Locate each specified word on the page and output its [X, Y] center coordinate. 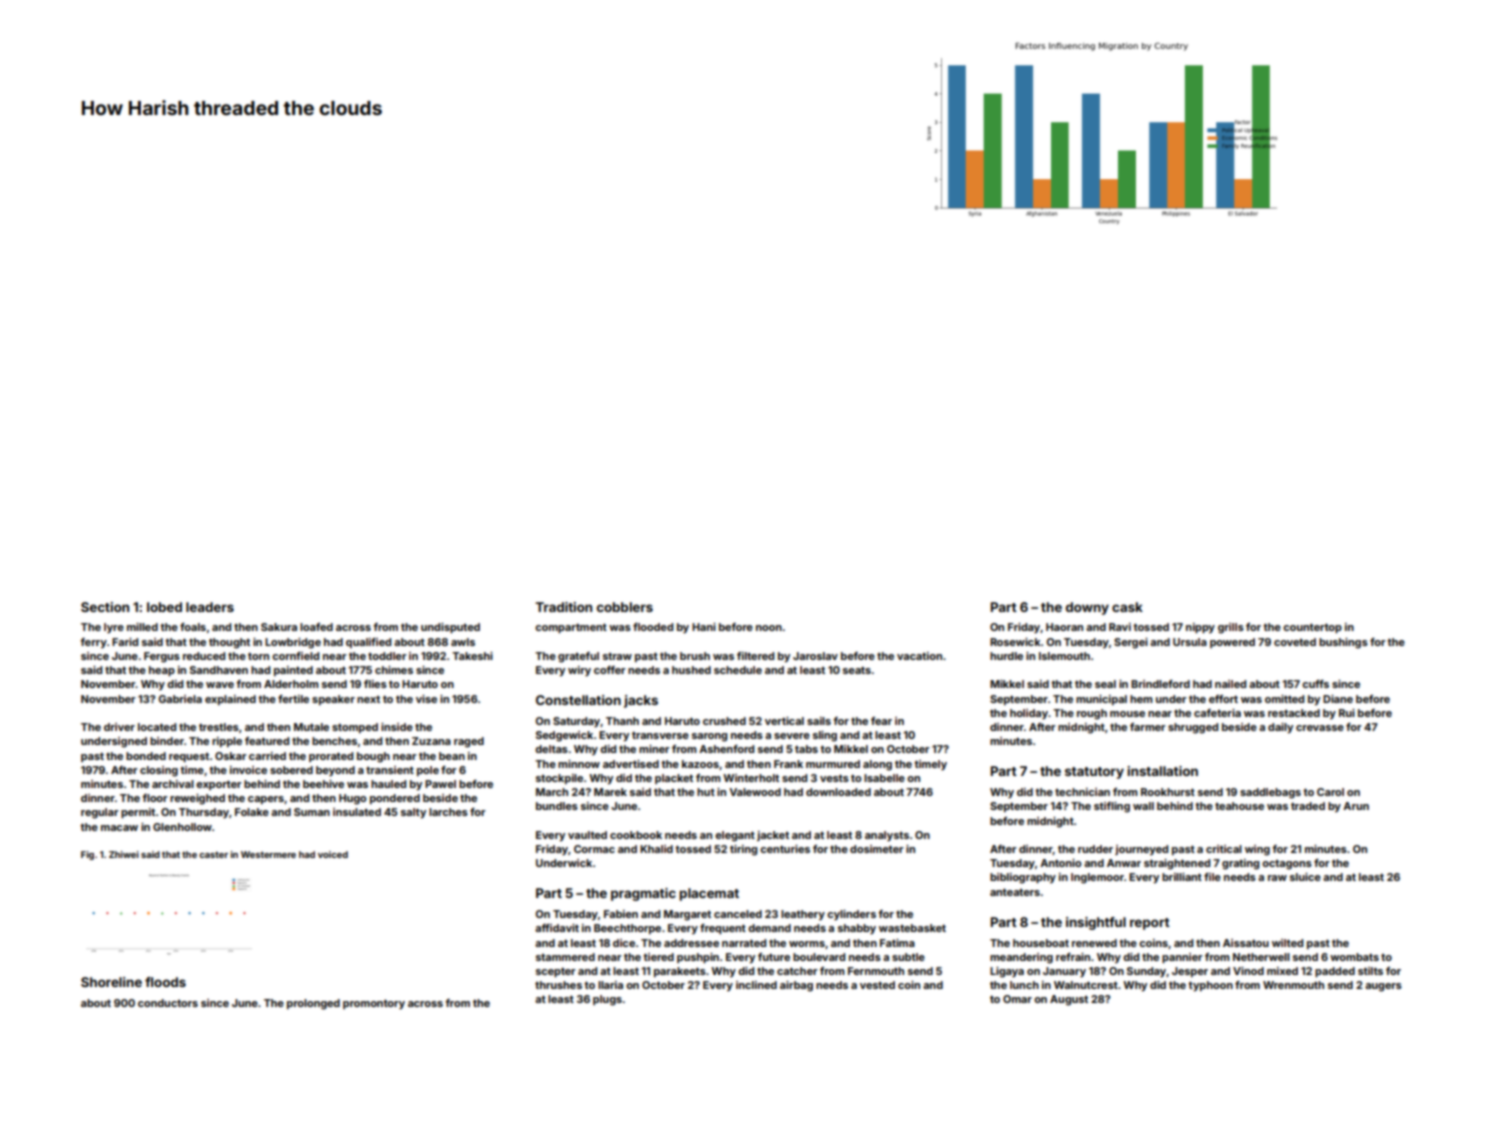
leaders [210, 607]
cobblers [625, 607]
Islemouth [1064, 656]
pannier [1182, 958]
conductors [168, 1003]
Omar [1017, 999]
